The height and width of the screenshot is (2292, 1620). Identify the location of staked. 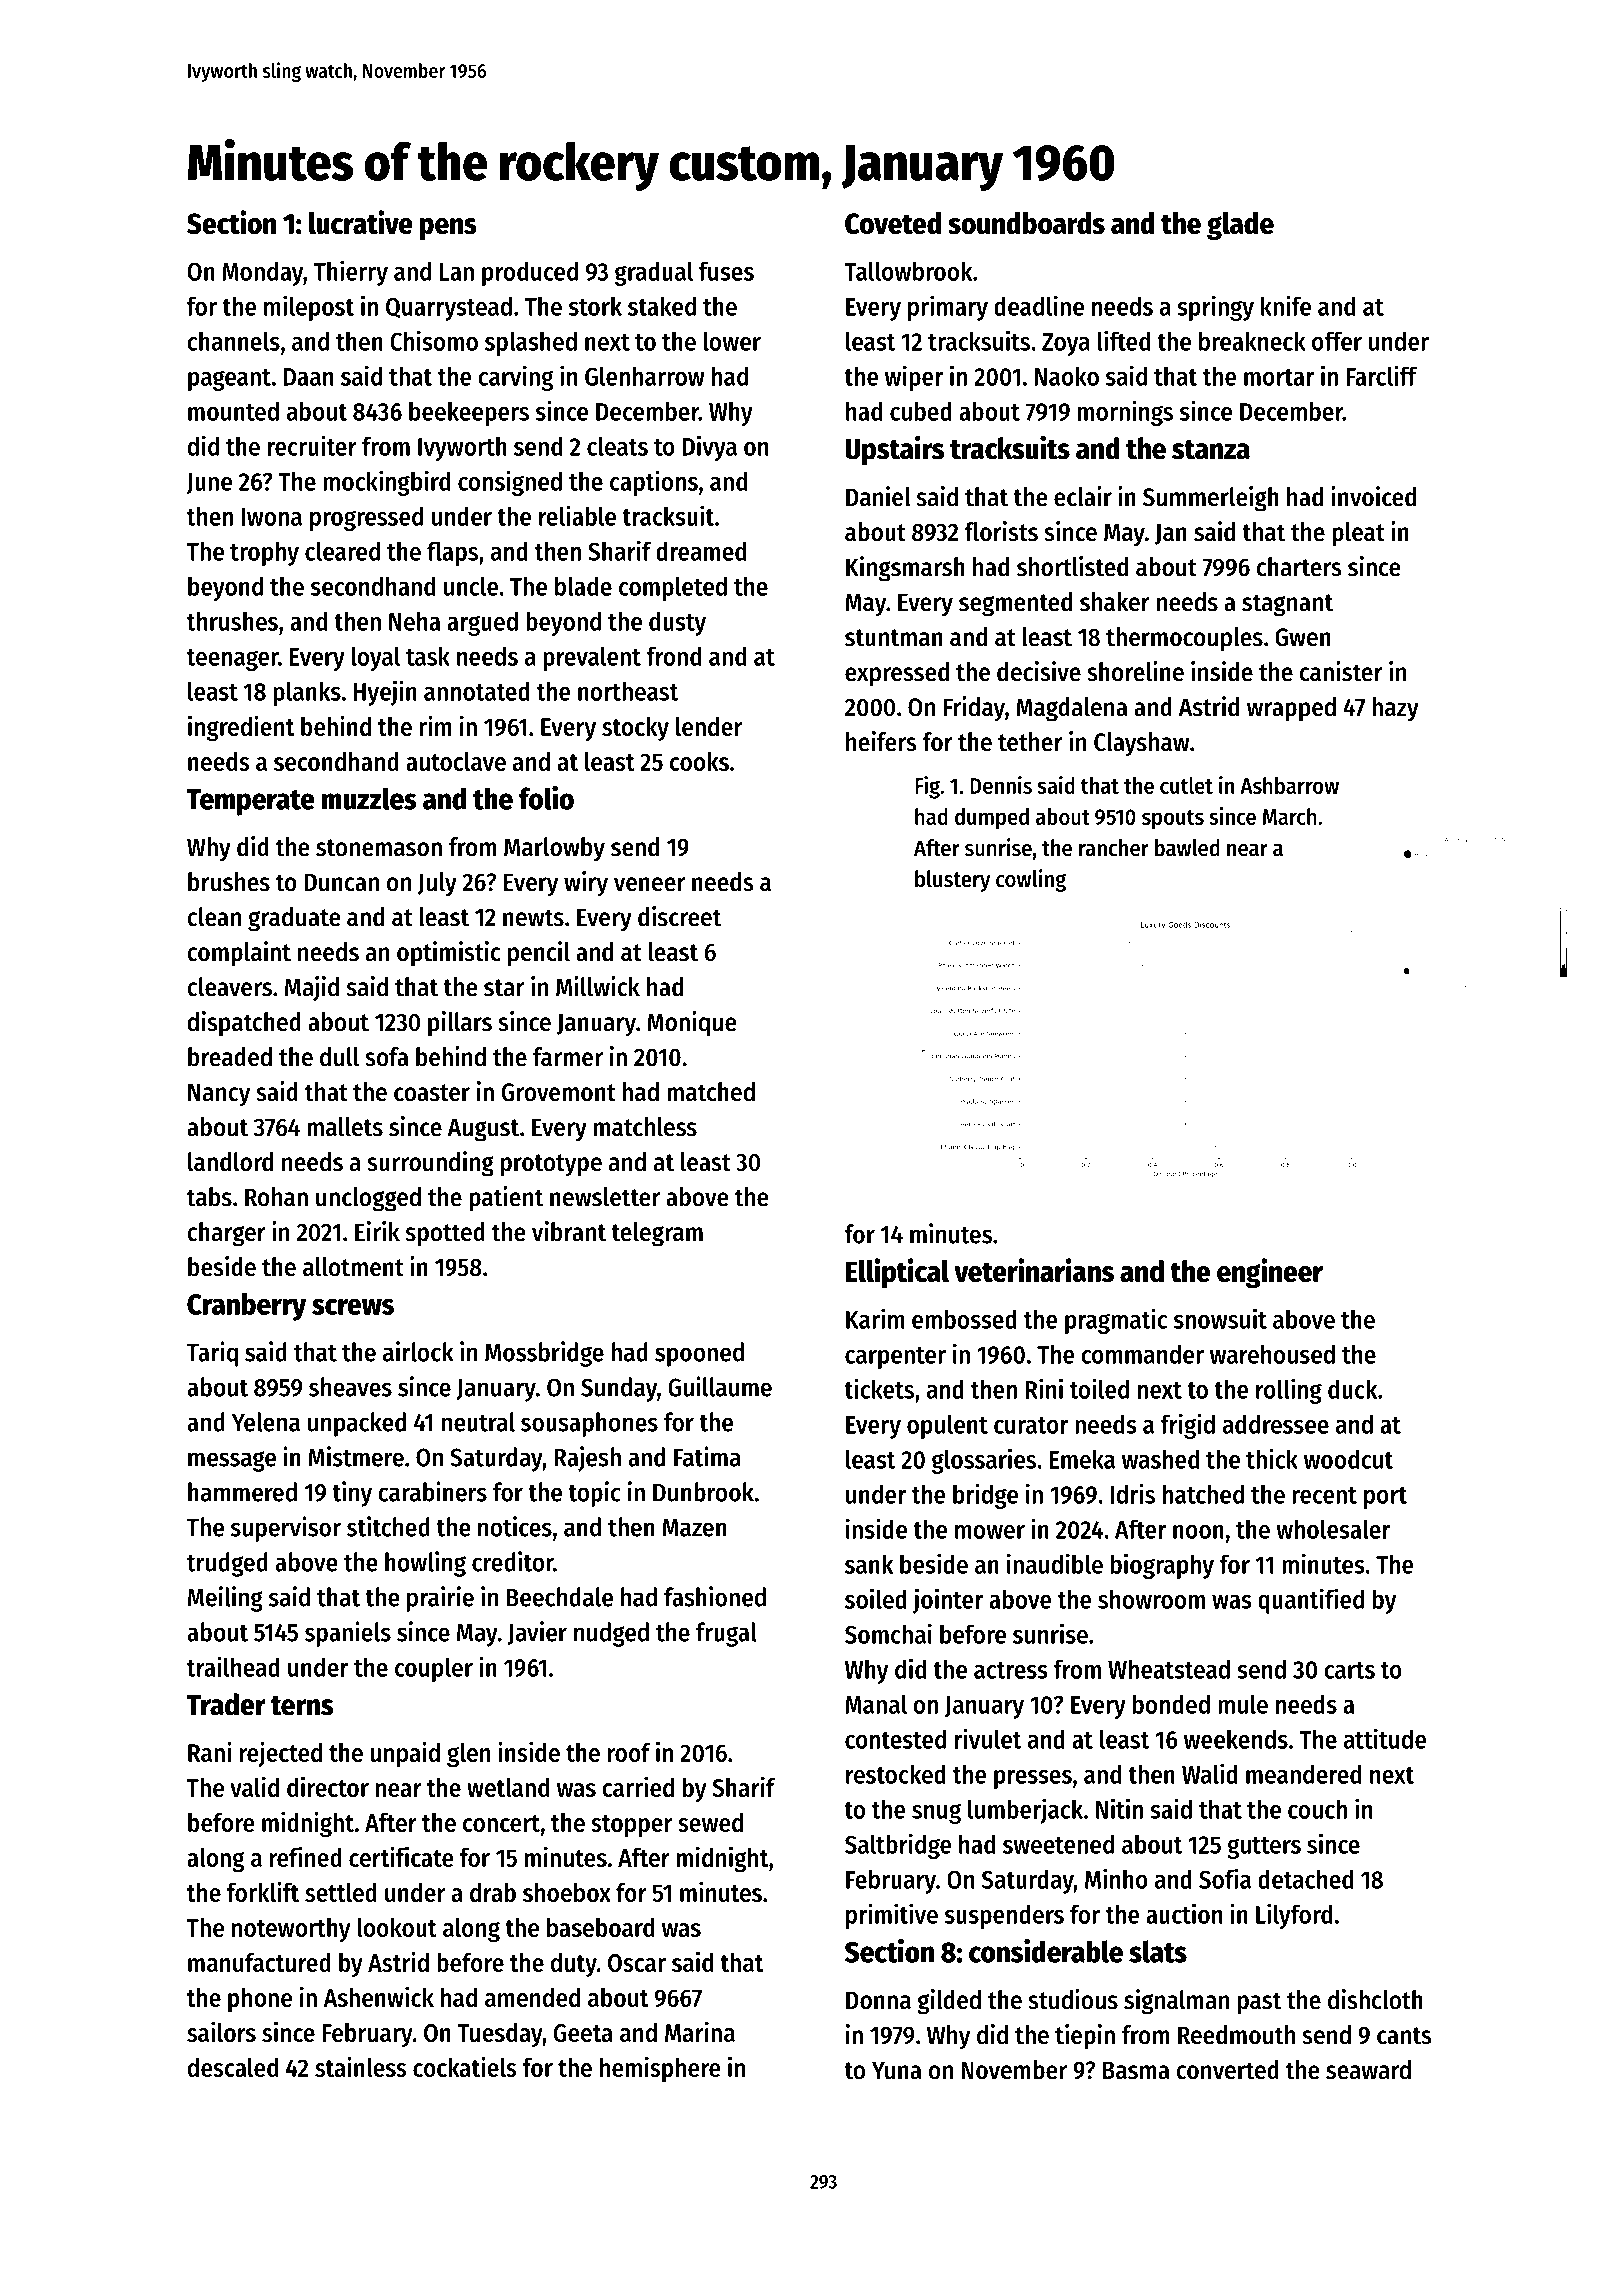
(662, 306).
